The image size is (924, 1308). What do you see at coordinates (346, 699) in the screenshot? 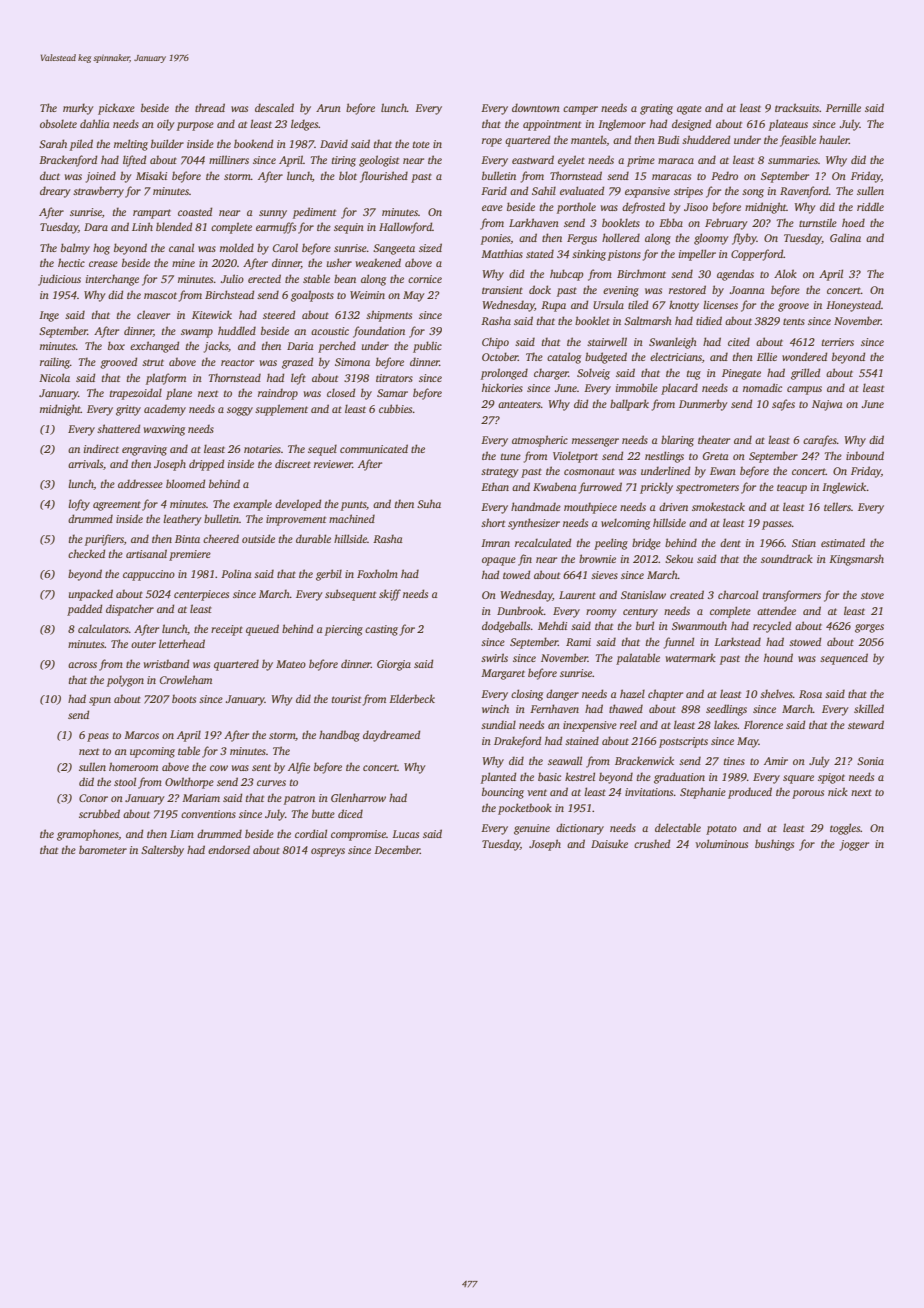
I see `tourist` at bounding box center [346, 699].
